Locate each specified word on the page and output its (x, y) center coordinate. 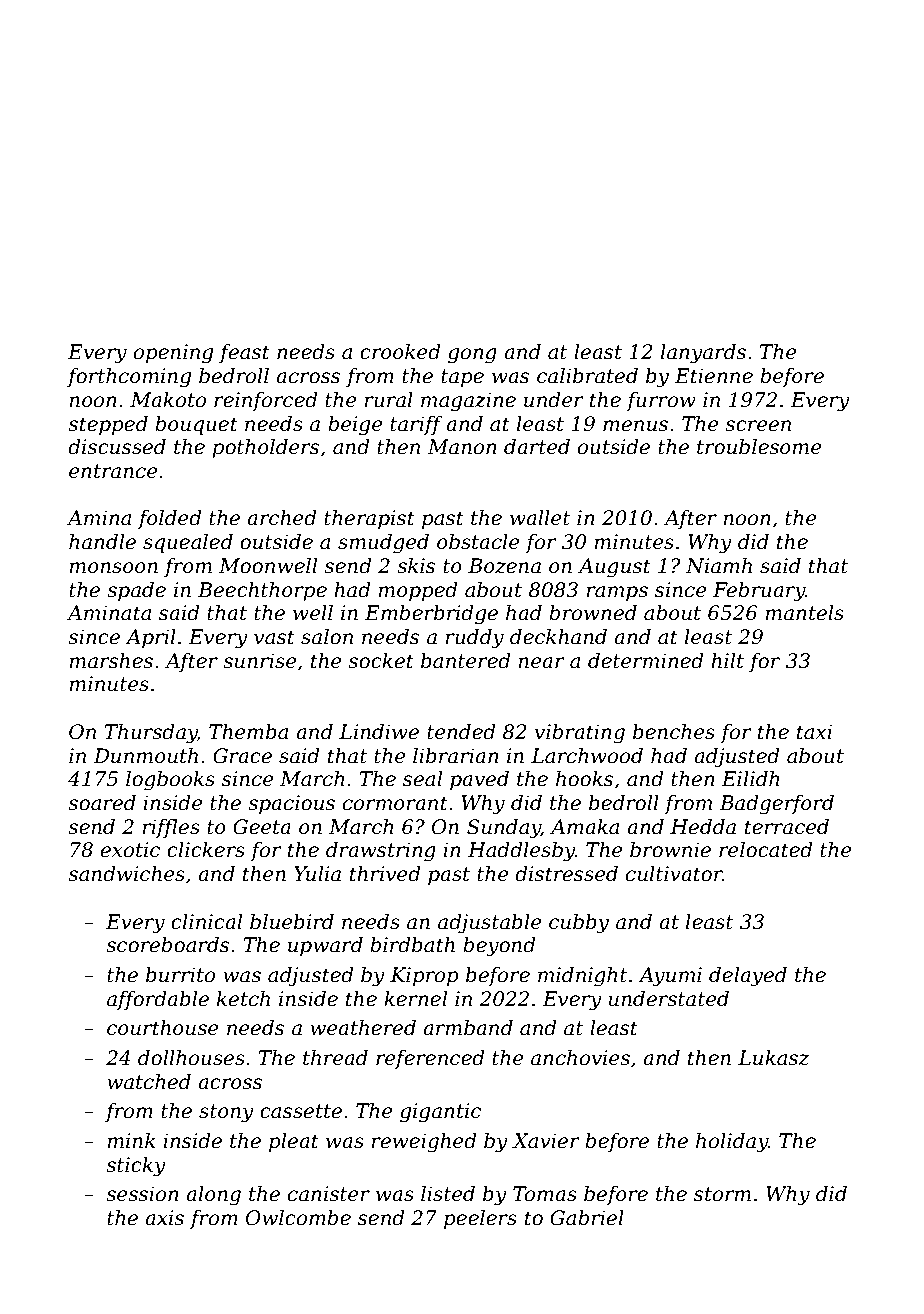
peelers (480, 1219)
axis (164, 1218)
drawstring (381, 852)
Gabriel (587, 1218)
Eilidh (750, 779)
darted (537, 447)
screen (758, 426)
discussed (117, 447)
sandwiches (126, 874)
